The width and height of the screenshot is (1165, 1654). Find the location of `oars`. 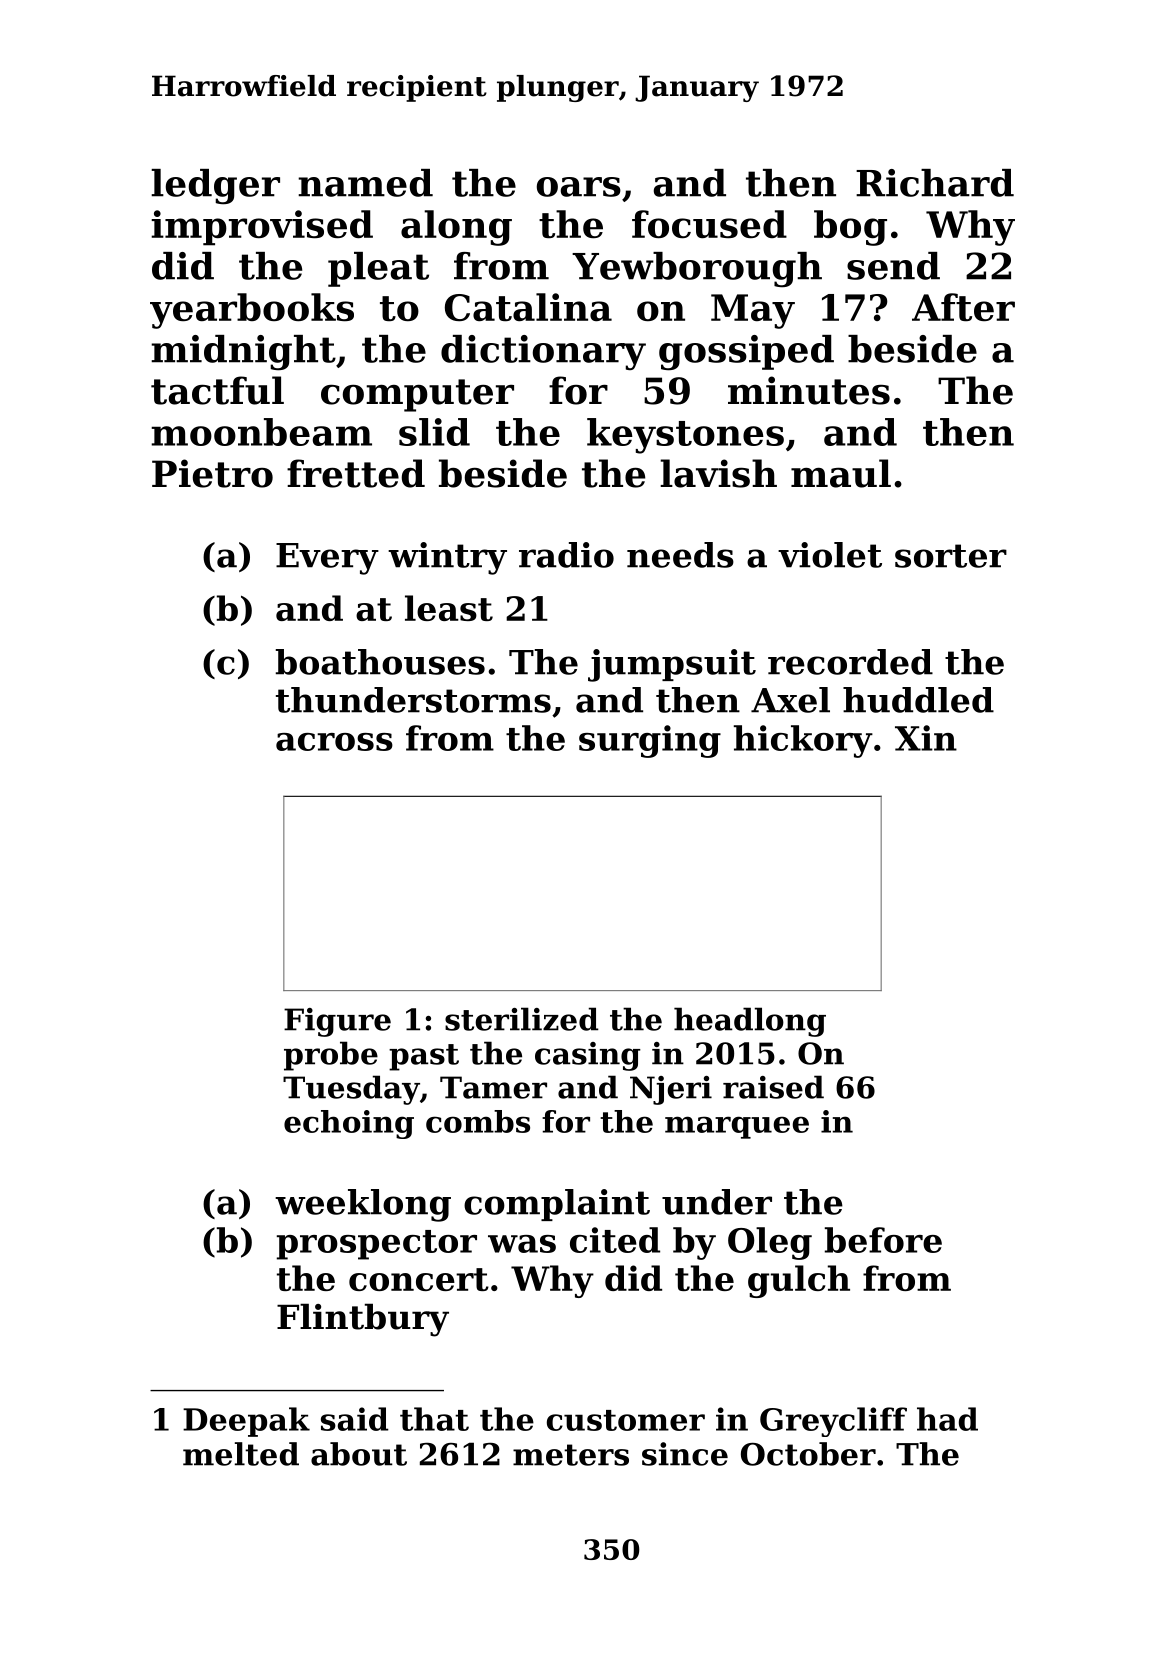

oars is located at coordinates (579, 187).
